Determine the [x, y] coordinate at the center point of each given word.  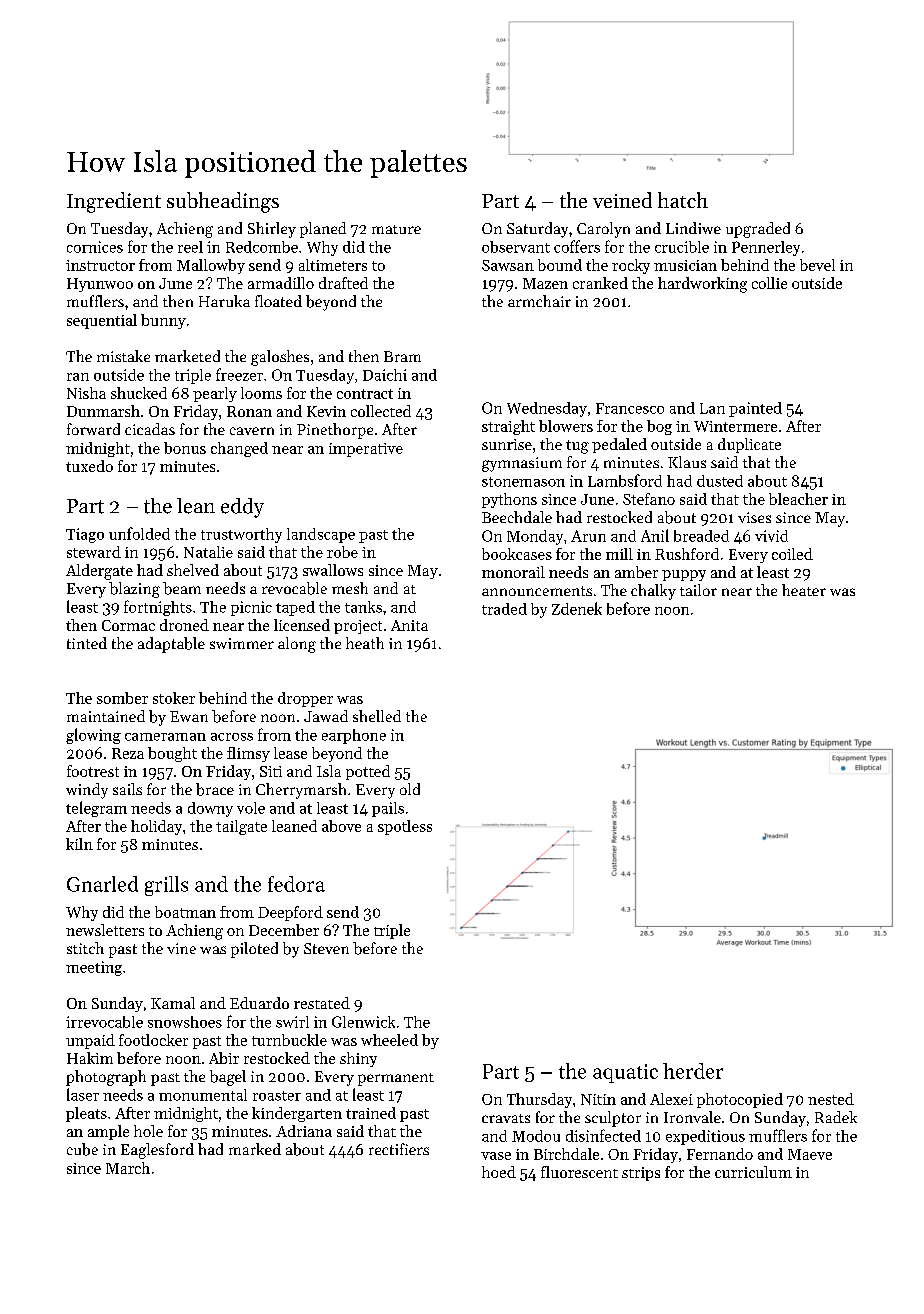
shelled [377, 716]
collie [769, 283]
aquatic [625, 1073]
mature [396, 229]
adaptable [171, 645]
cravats [506, 1118]
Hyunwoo [100, 285]
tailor [698, 590]
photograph [106, 1078]
